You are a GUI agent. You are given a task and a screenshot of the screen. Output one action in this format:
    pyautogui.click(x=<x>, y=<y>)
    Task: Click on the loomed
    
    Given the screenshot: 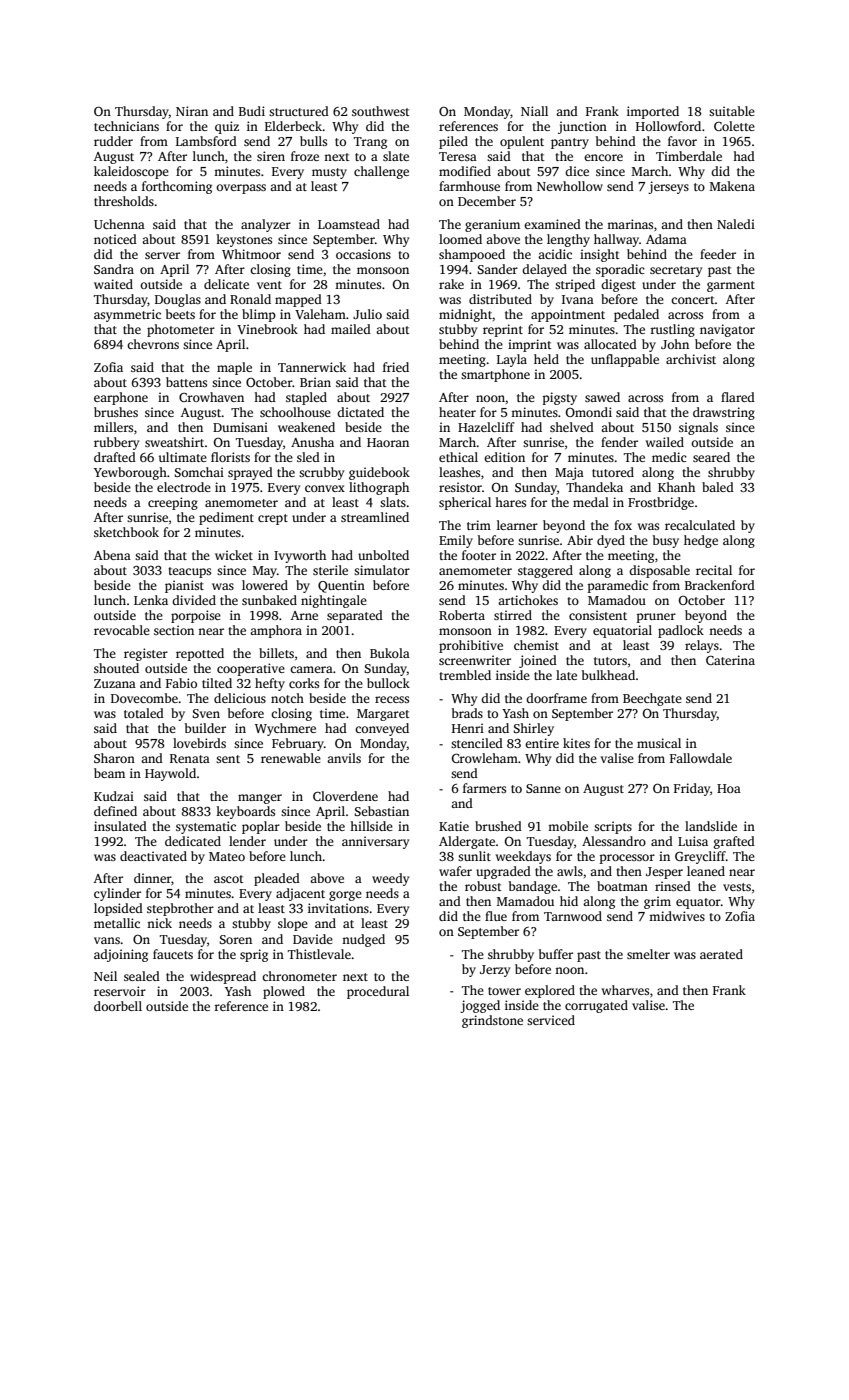 What is the action you would take?
    pyautogui.click(x=460, y=239)
